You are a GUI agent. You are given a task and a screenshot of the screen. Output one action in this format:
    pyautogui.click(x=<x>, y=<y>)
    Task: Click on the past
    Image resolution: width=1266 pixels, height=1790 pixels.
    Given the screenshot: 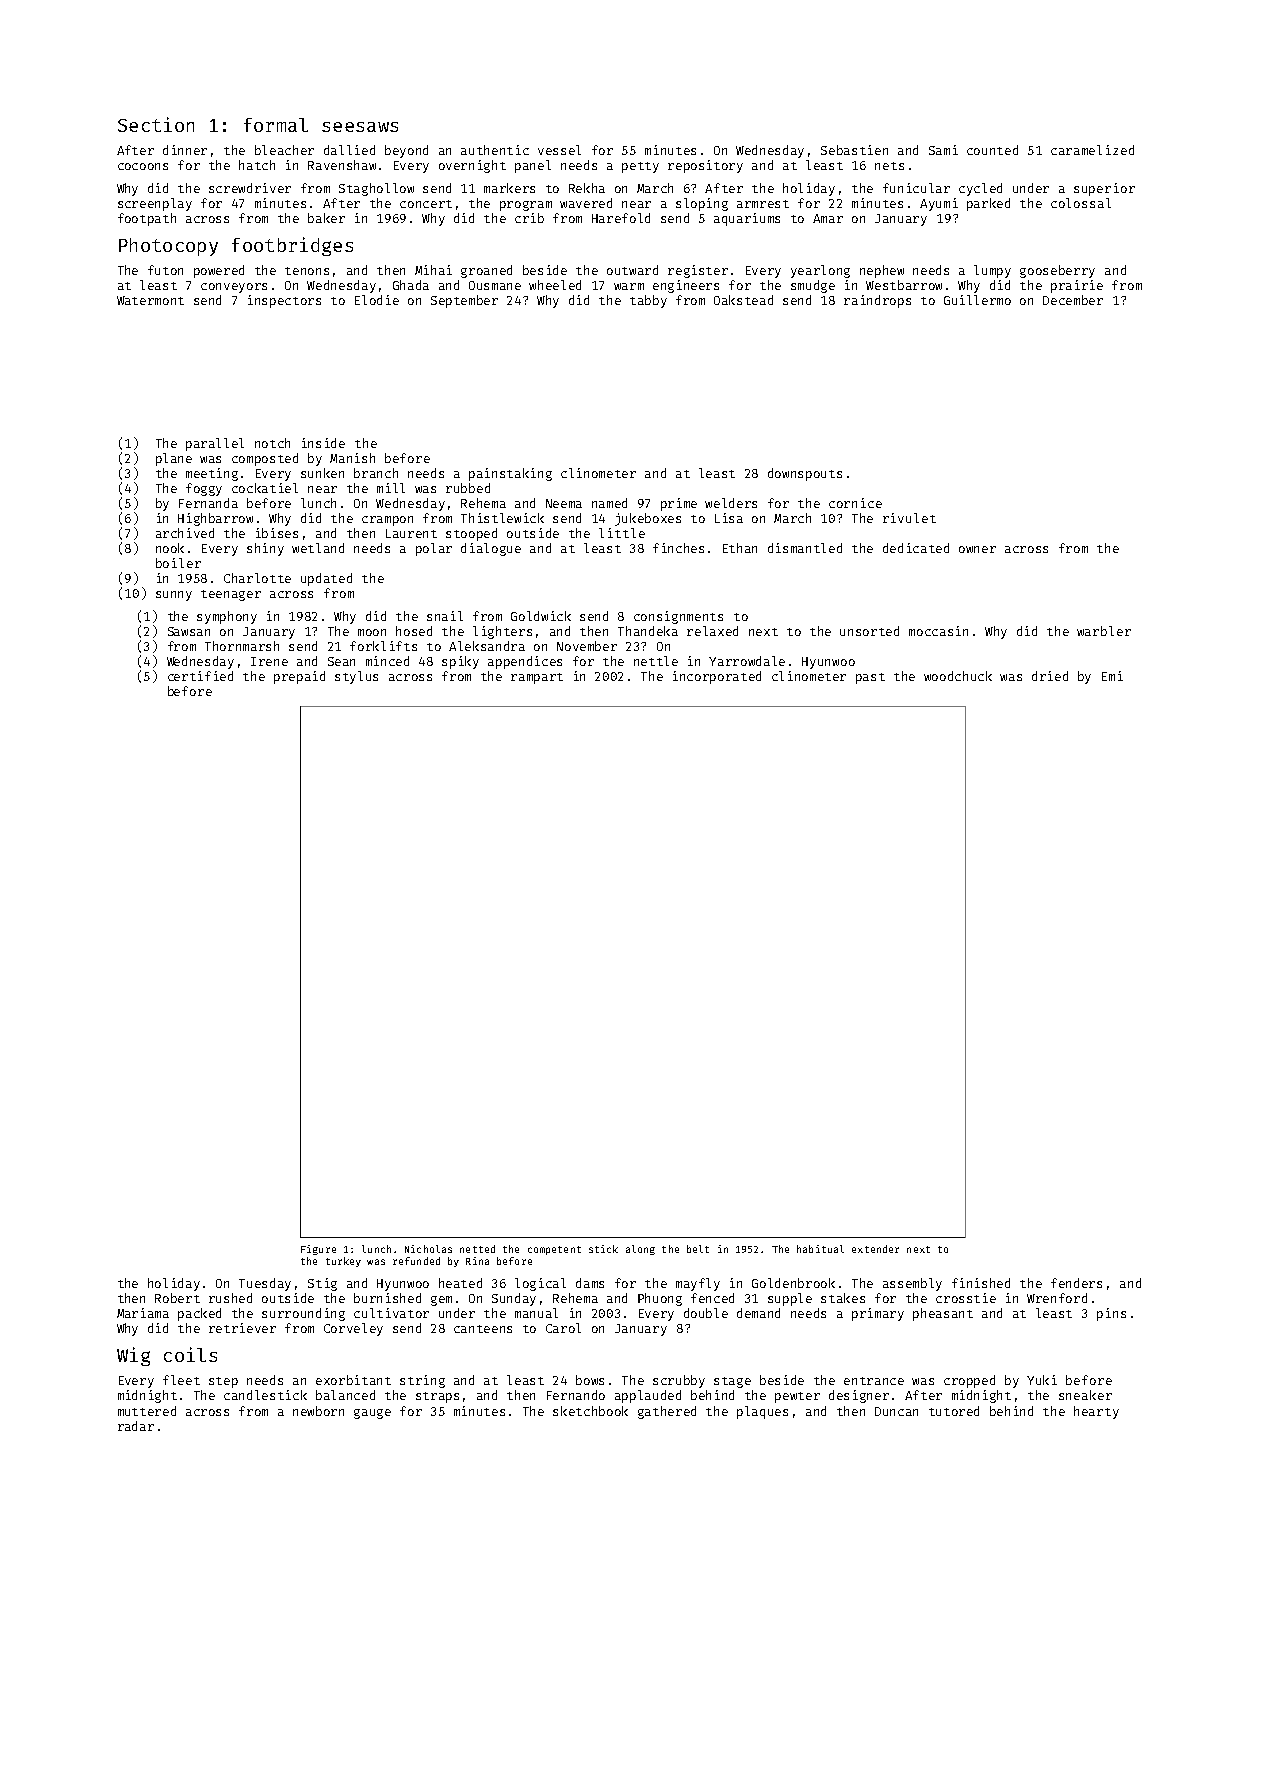 What is the action you would take?
    pyautogui.click(x=870, y=678)
